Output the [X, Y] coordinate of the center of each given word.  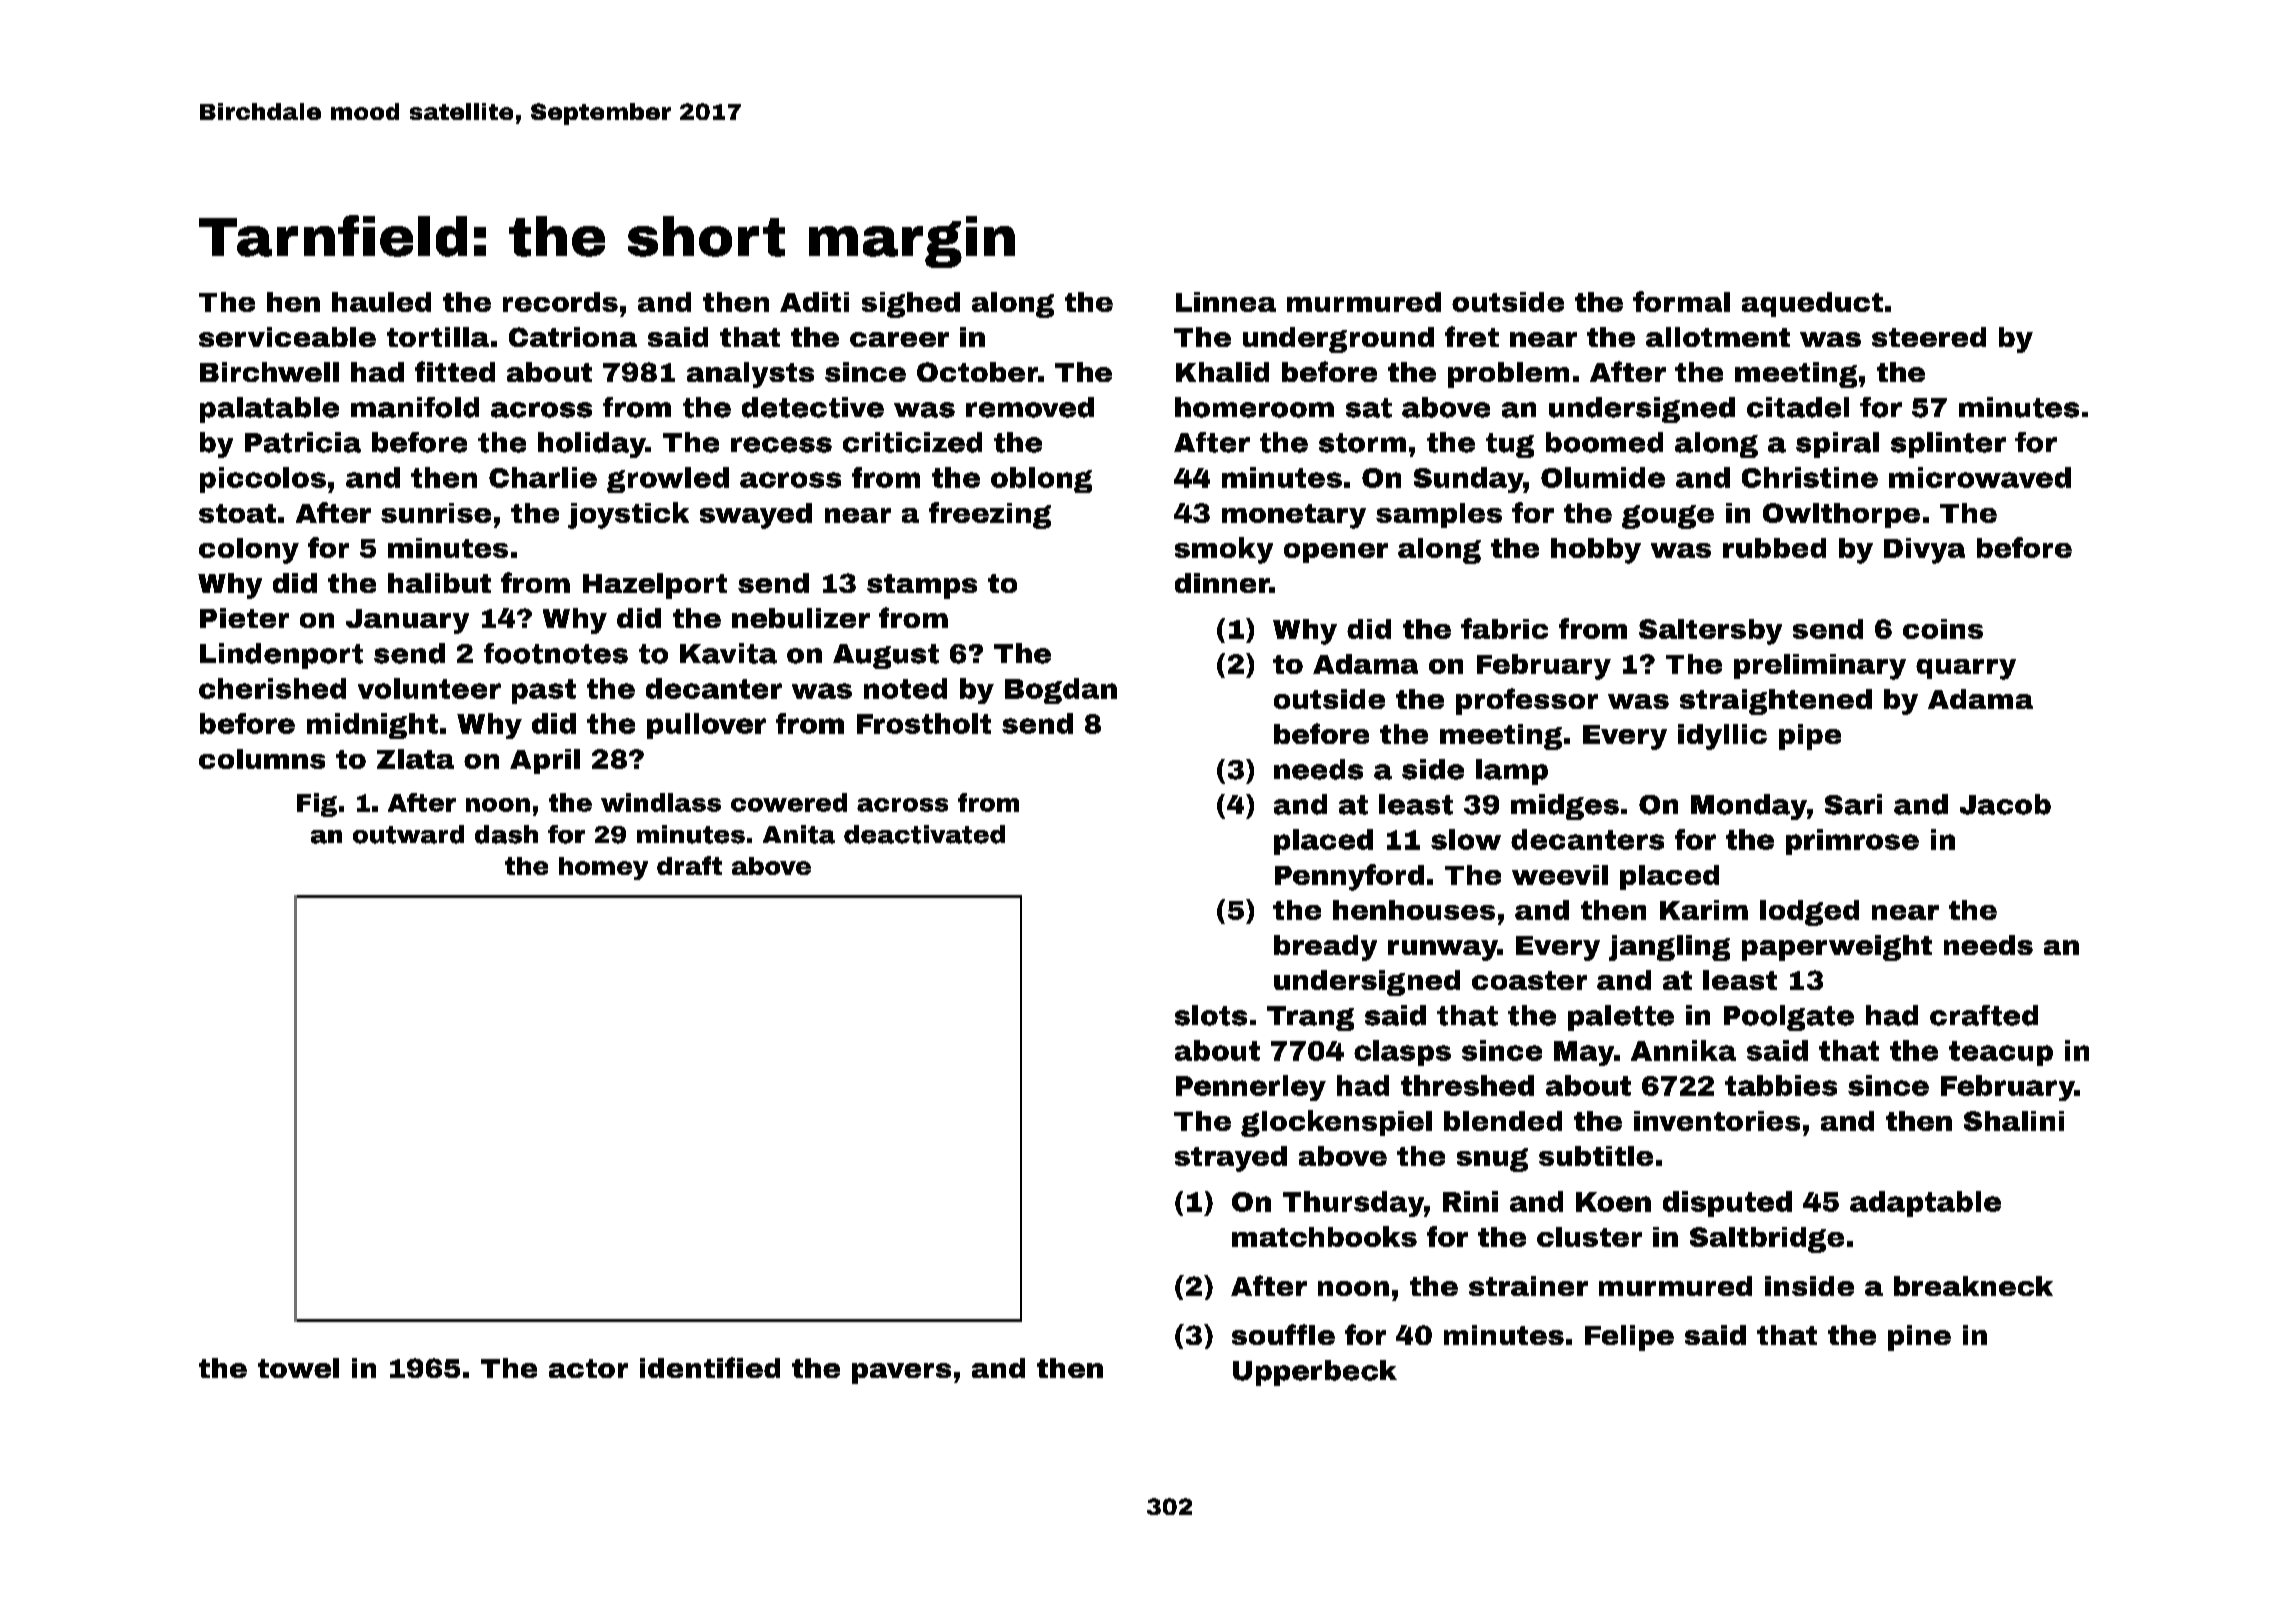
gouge [1668, 517]
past [544, 691]
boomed [1604, 442]
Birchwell [269, 372]
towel [298, 1368]
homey [603, 868]
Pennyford [1349, 877]
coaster [1529, 980]
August [886, 656]
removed [1030, 407]
